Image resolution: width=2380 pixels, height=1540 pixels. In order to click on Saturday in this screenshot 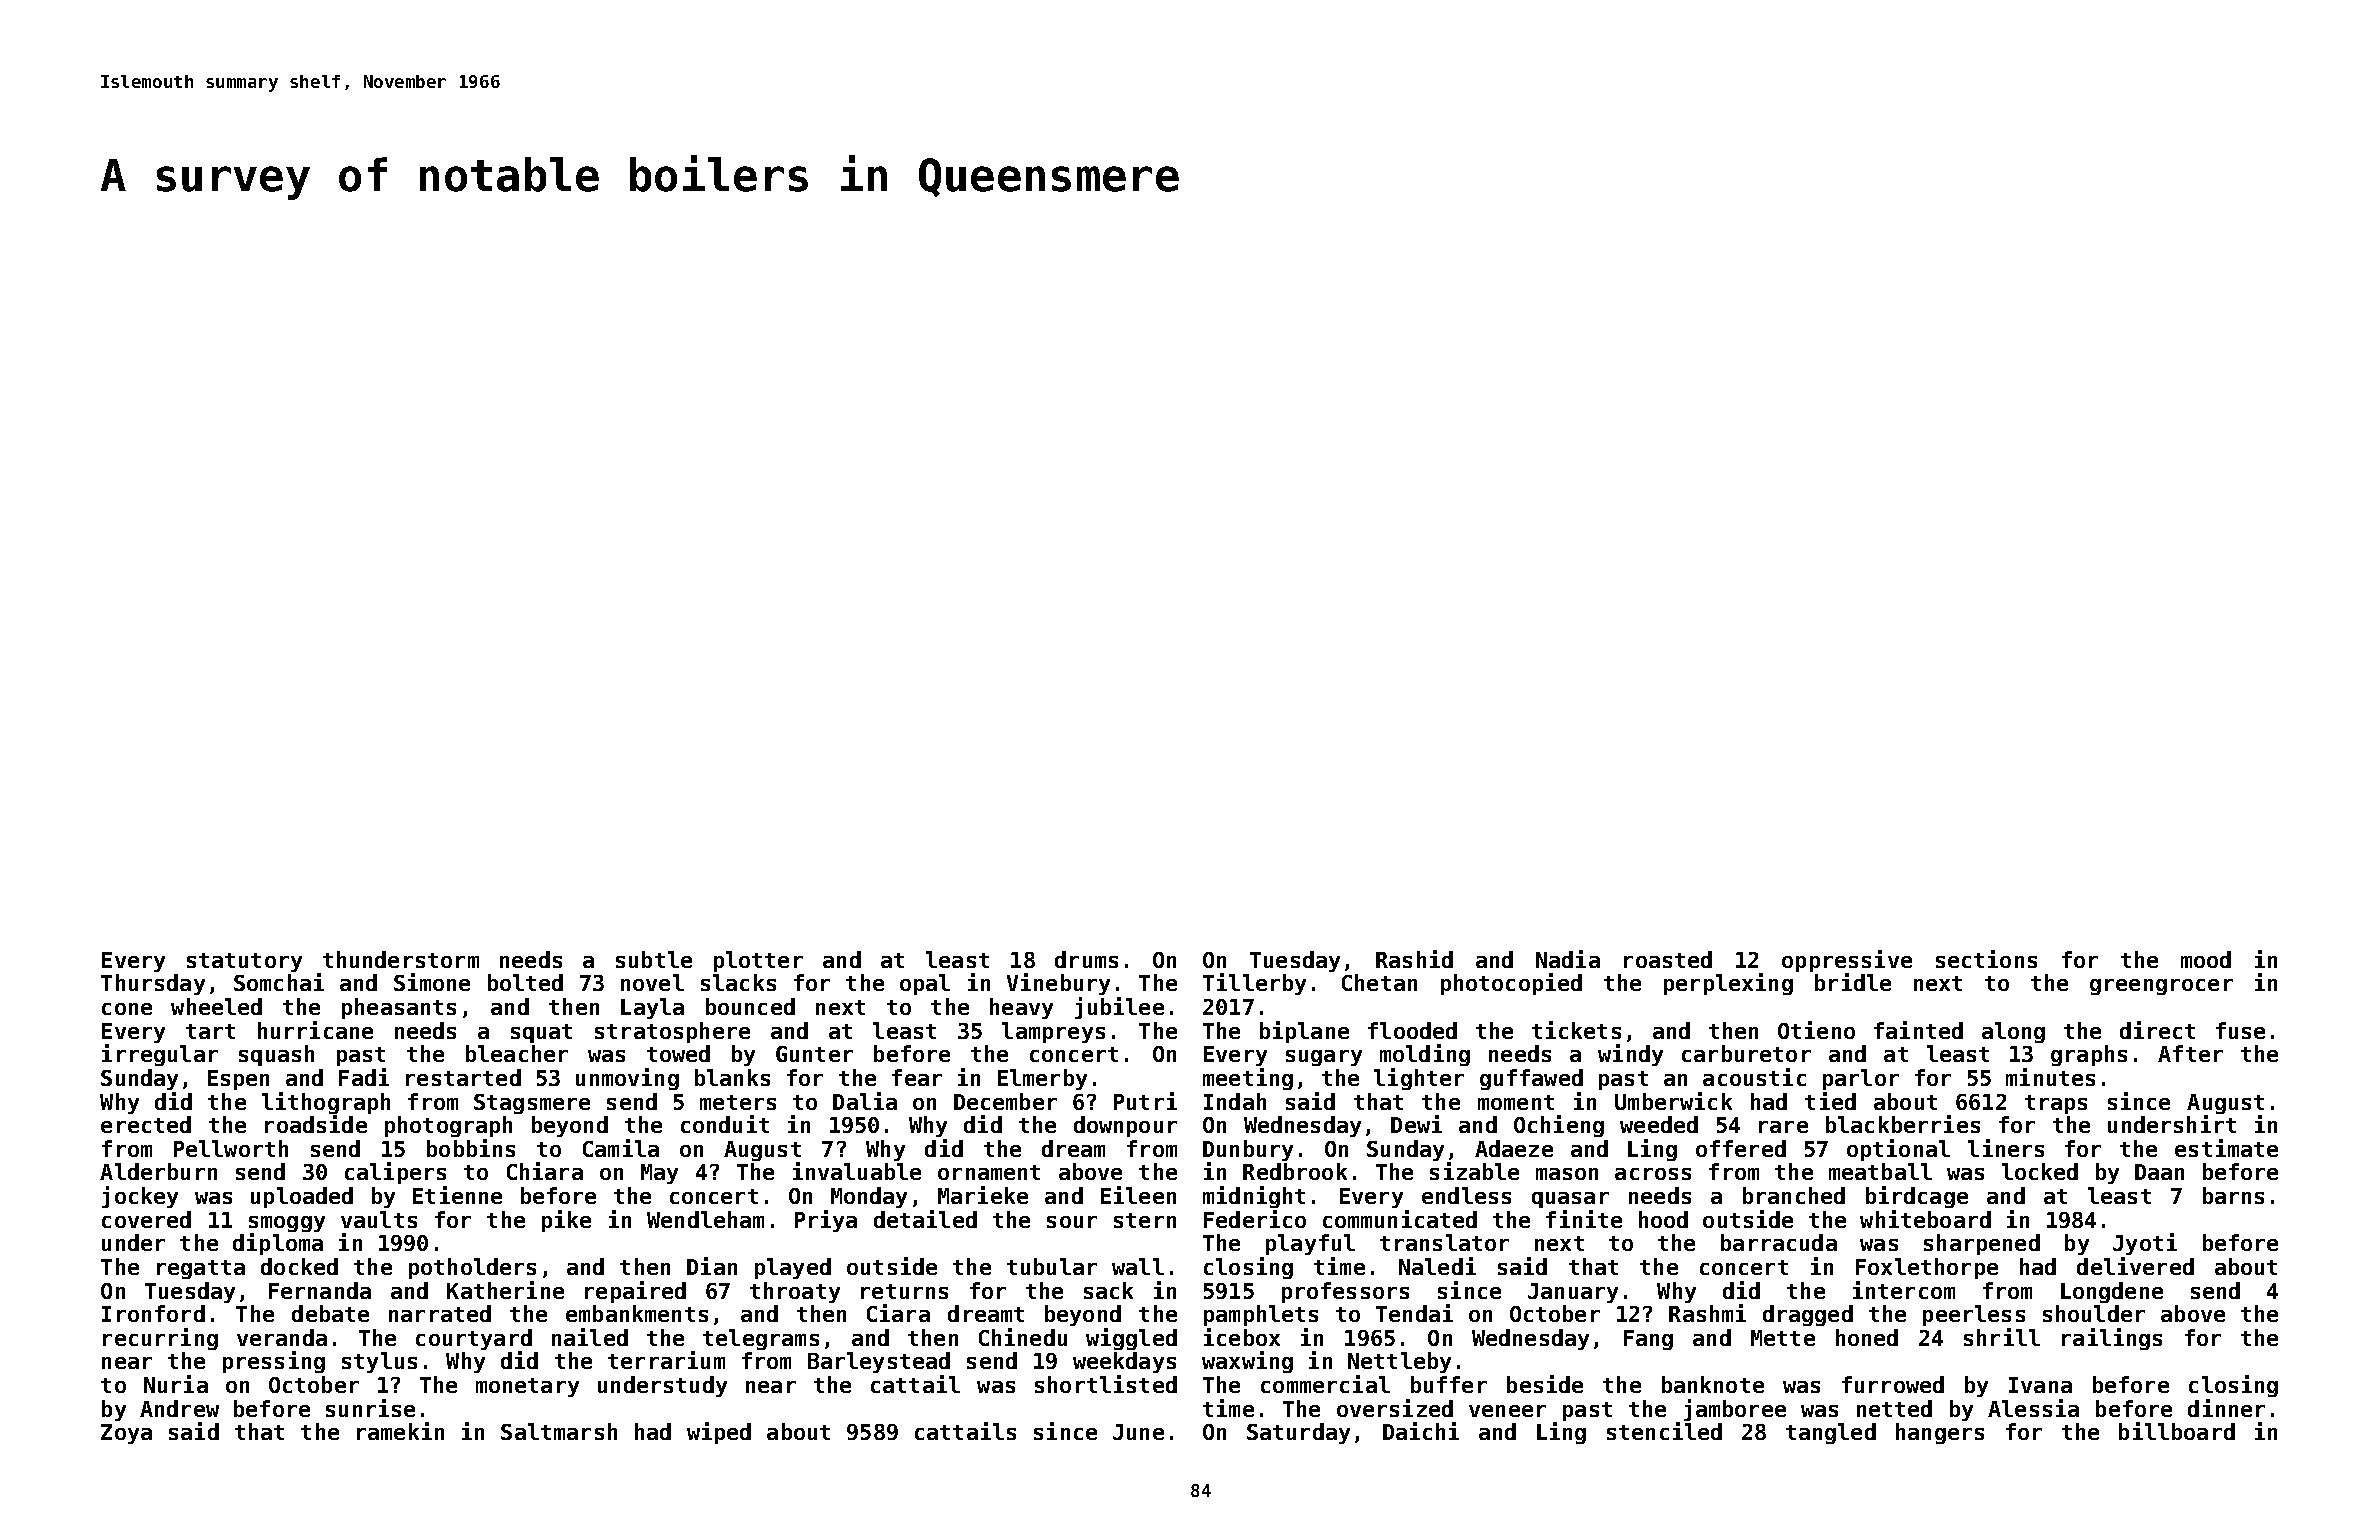, I will do `click(1298, 1433)`.
